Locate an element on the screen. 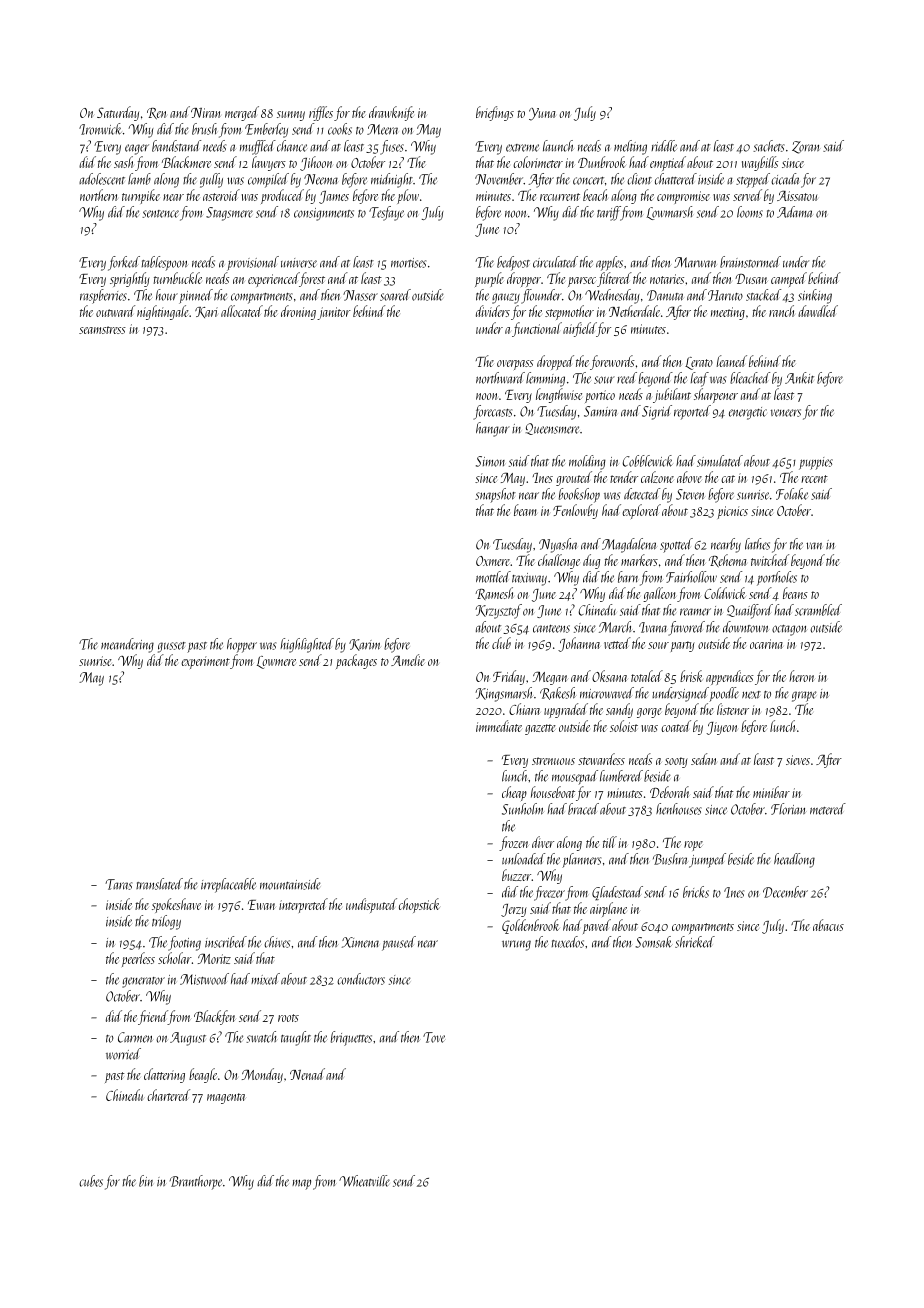 The width and height of the screenshot is (924, 1308). highlighted is located at coordinates (307, 645).
